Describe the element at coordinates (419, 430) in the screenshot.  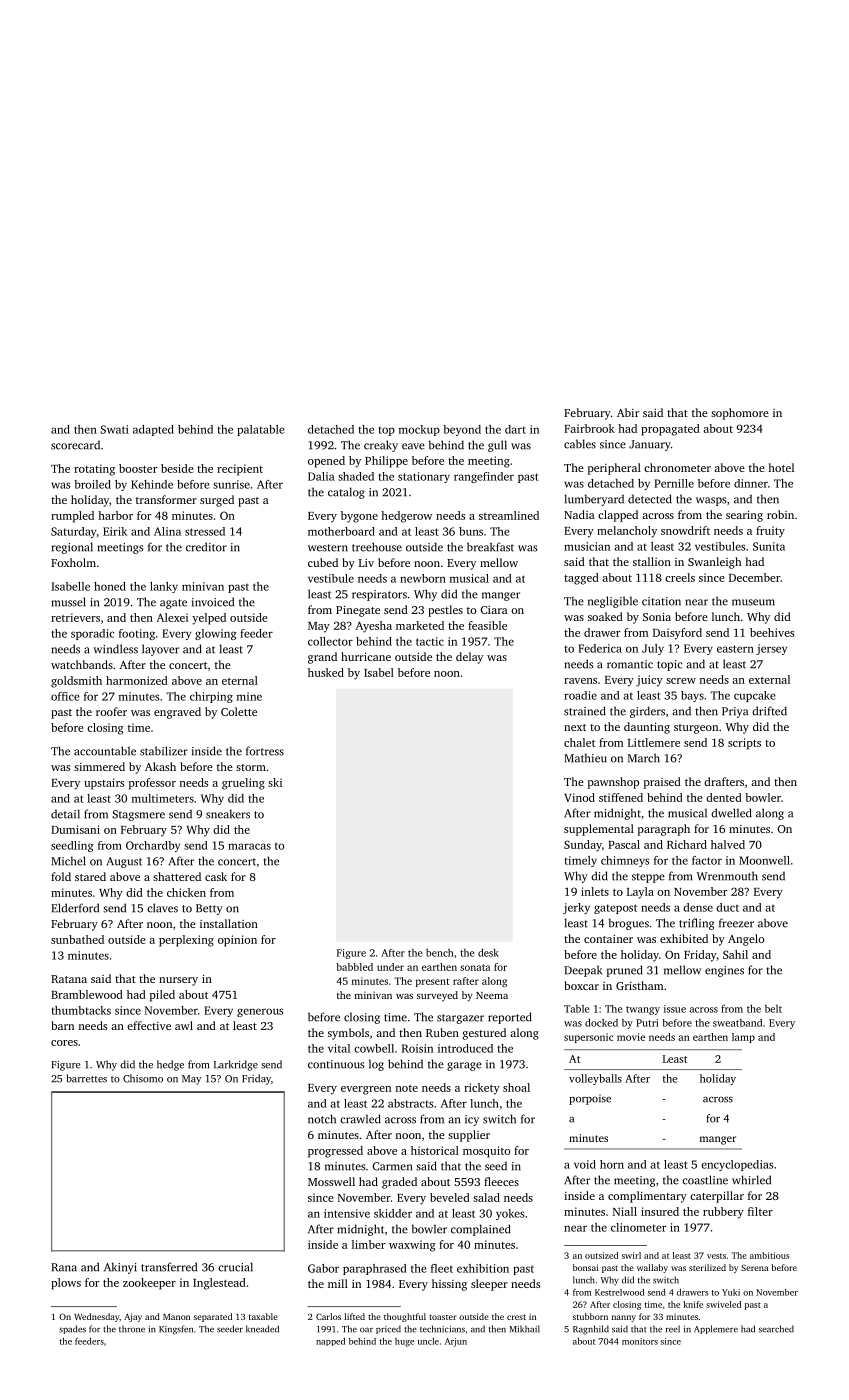
I see `mockup` at that location.
